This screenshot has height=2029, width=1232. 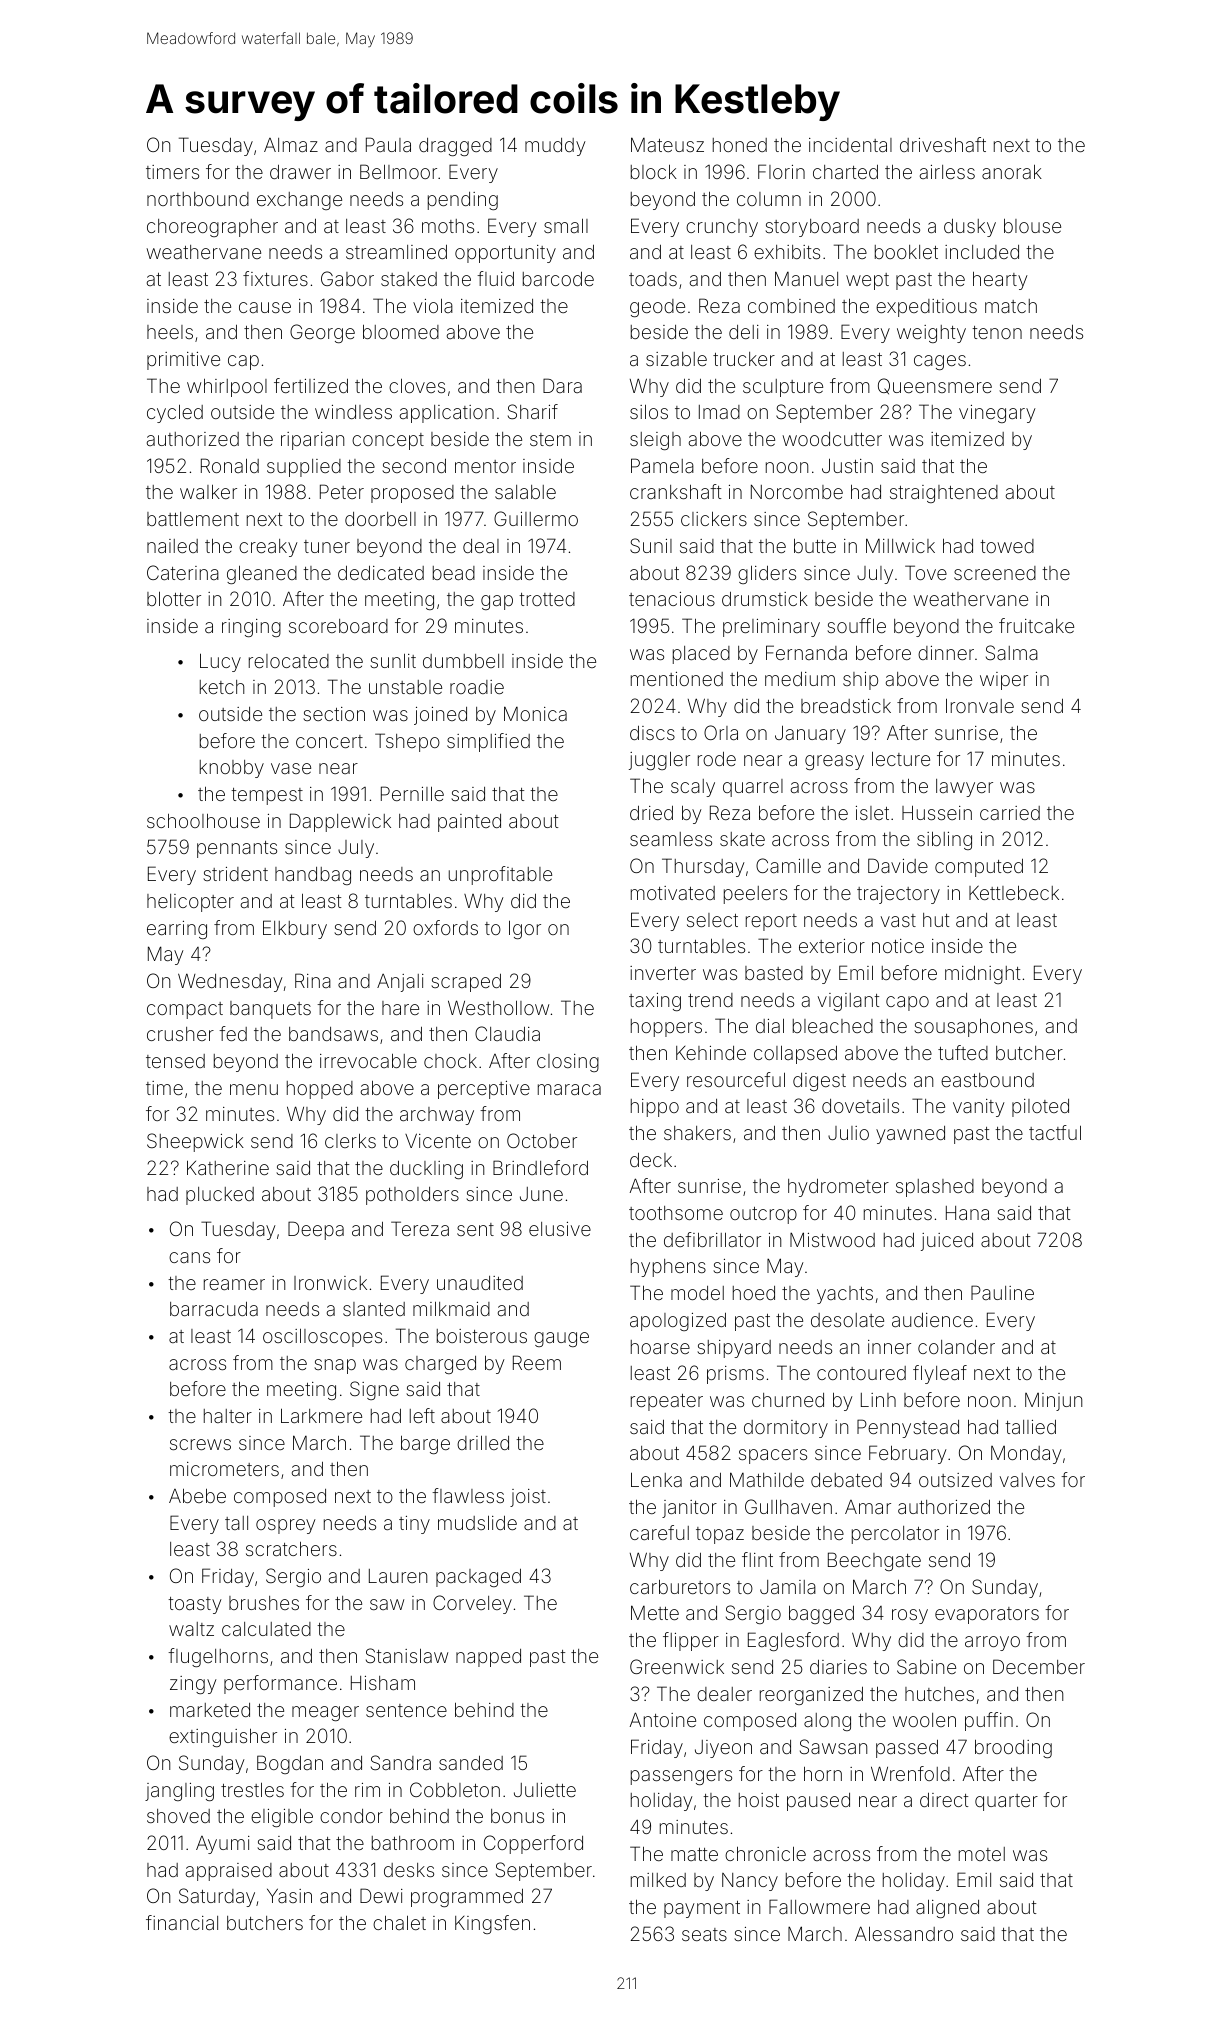 What do you see at coordinates (668, 1268) in the screenshot?
I see `hyphens` at bounding box center [668, 1268].
